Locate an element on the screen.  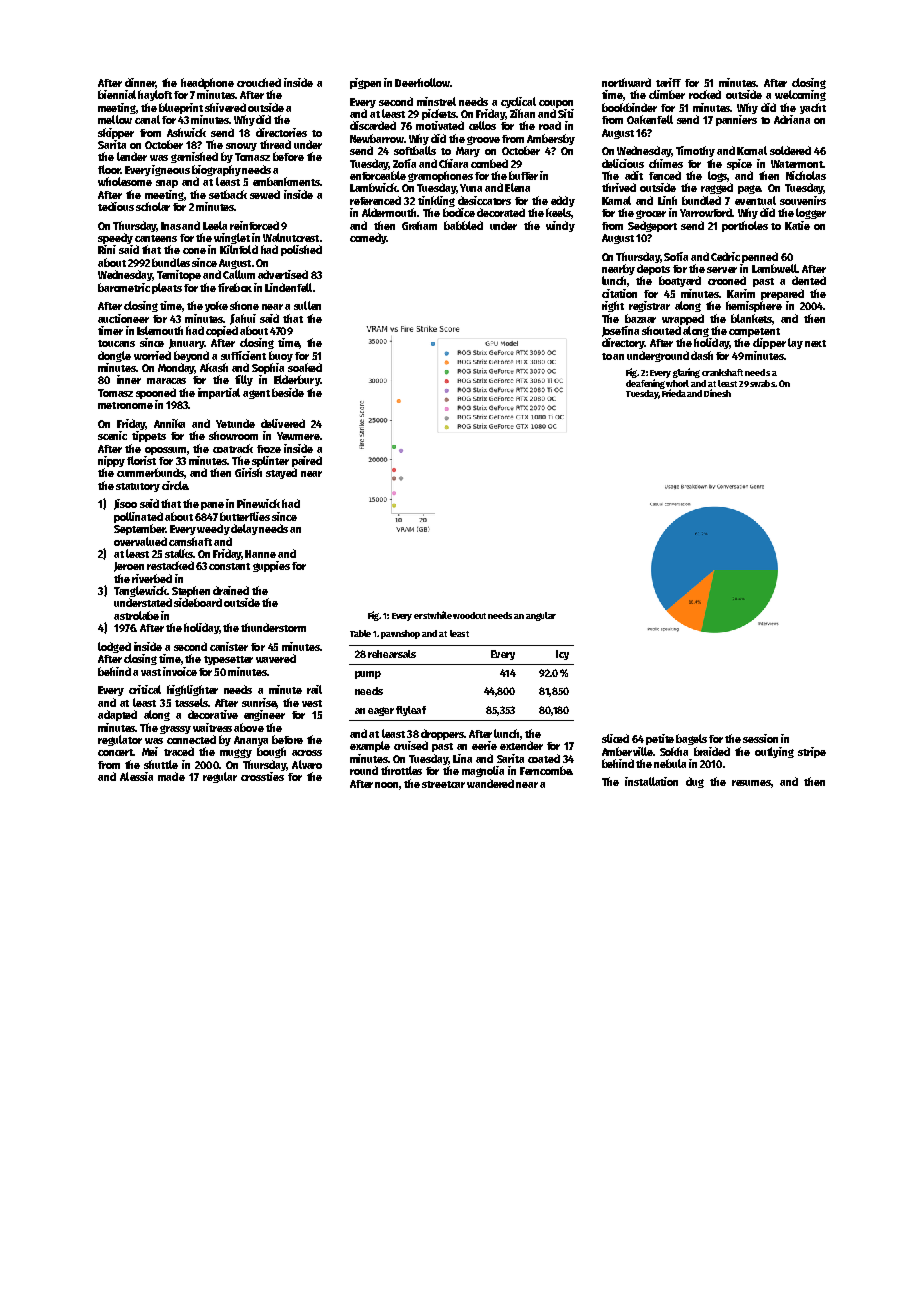
Rini is located at coordinates (107, 249).
